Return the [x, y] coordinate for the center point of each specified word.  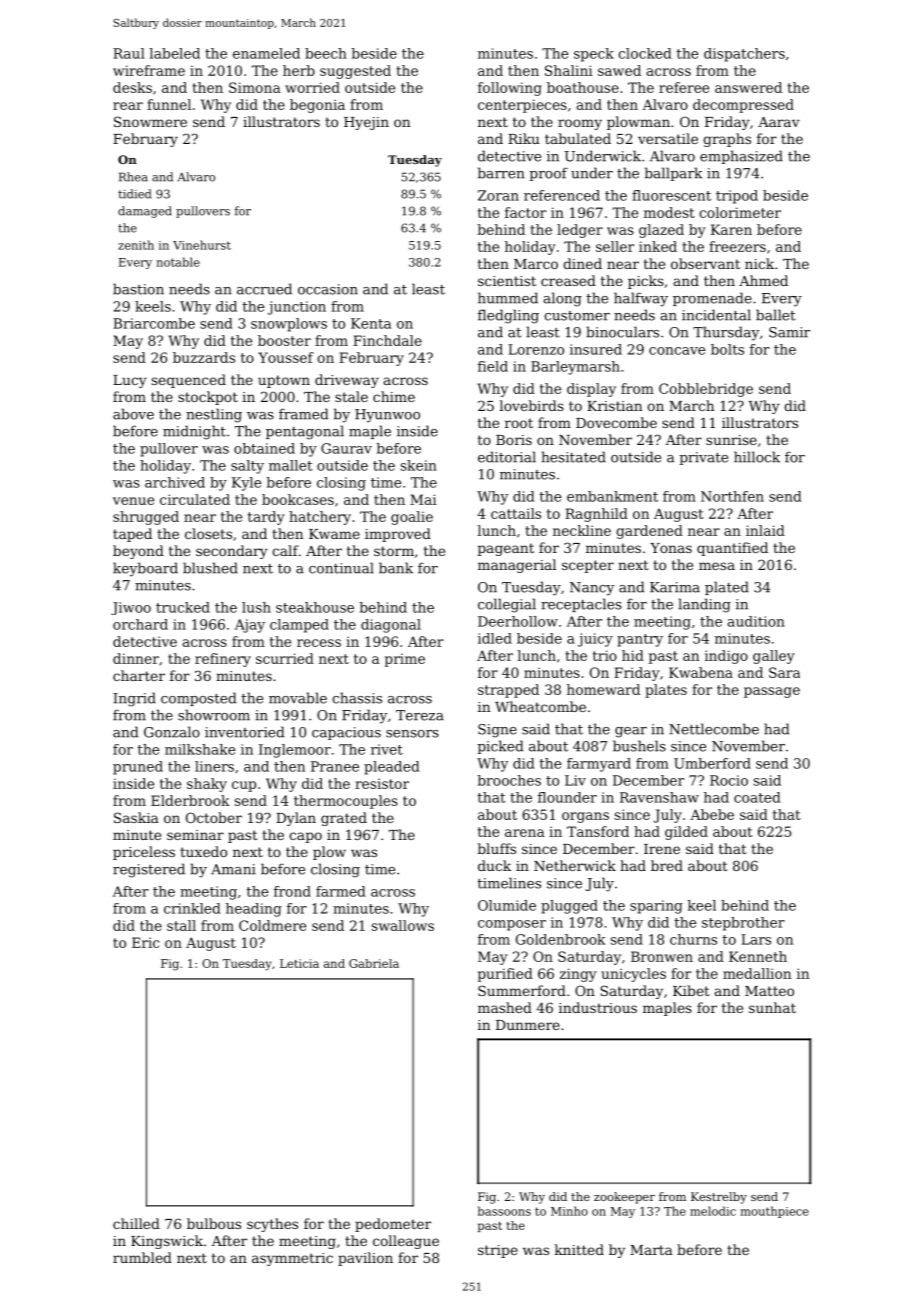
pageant [506, 549]
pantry [640, 640]
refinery [223, 660]
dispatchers [744, 55]
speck [594, 55]
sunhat [772, 1007]
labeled [175, 53]
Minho [569, 1211]
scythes [272, 1225]
